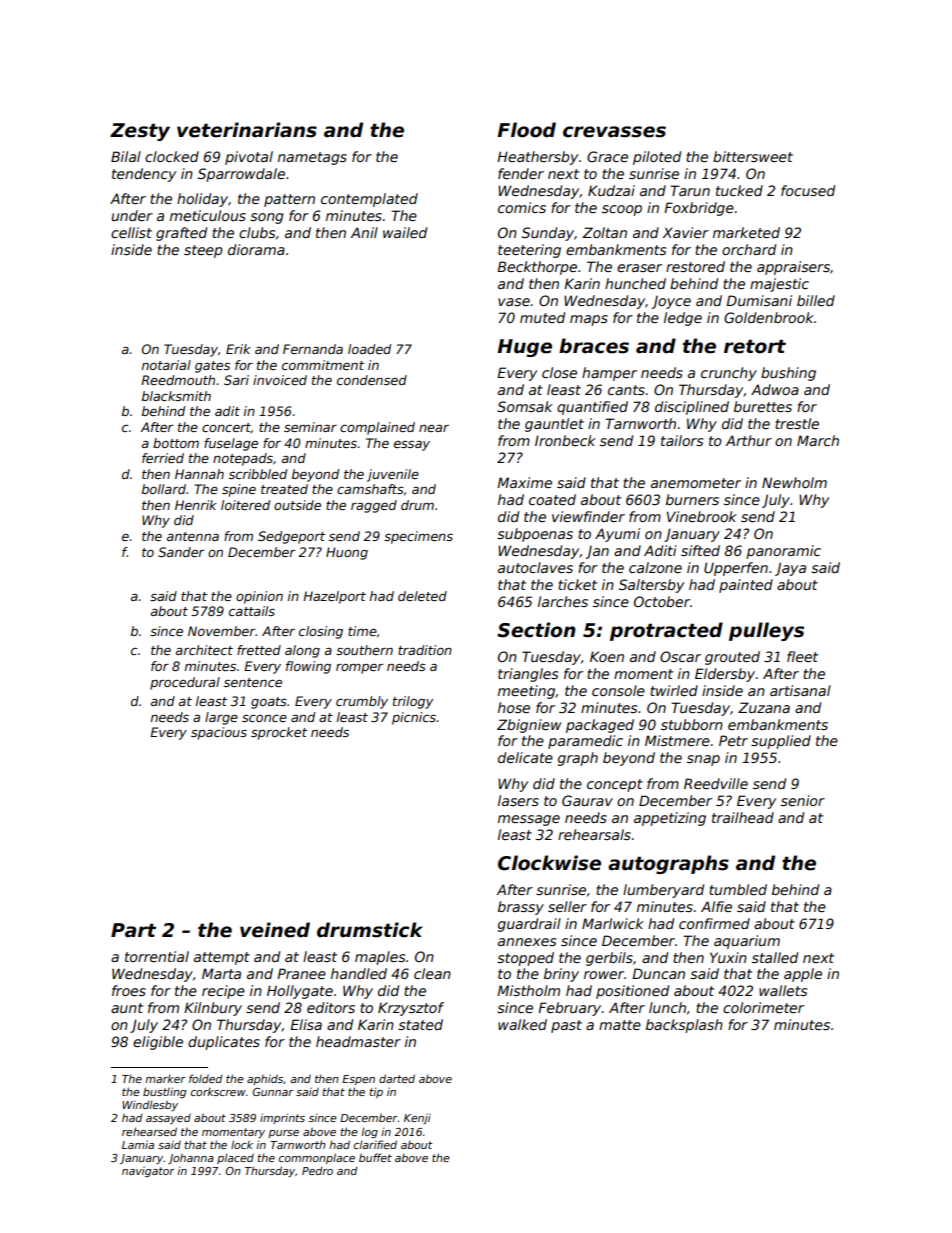  I want to click on Newholm, so click(794, 482).
